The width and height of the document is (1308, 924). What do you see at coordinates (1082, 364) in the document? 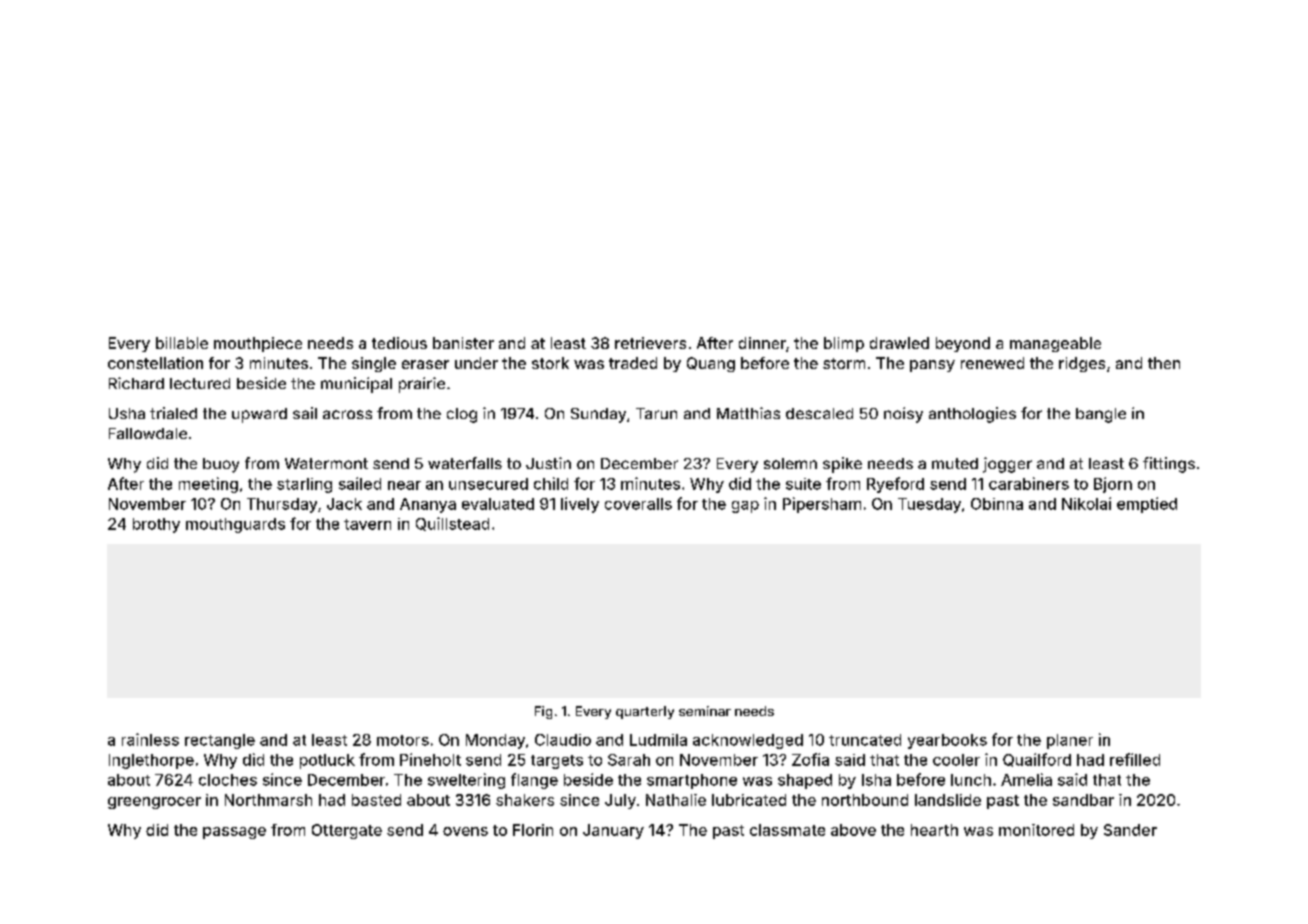
I see `ridges` at bounding box center [1082, 364].
